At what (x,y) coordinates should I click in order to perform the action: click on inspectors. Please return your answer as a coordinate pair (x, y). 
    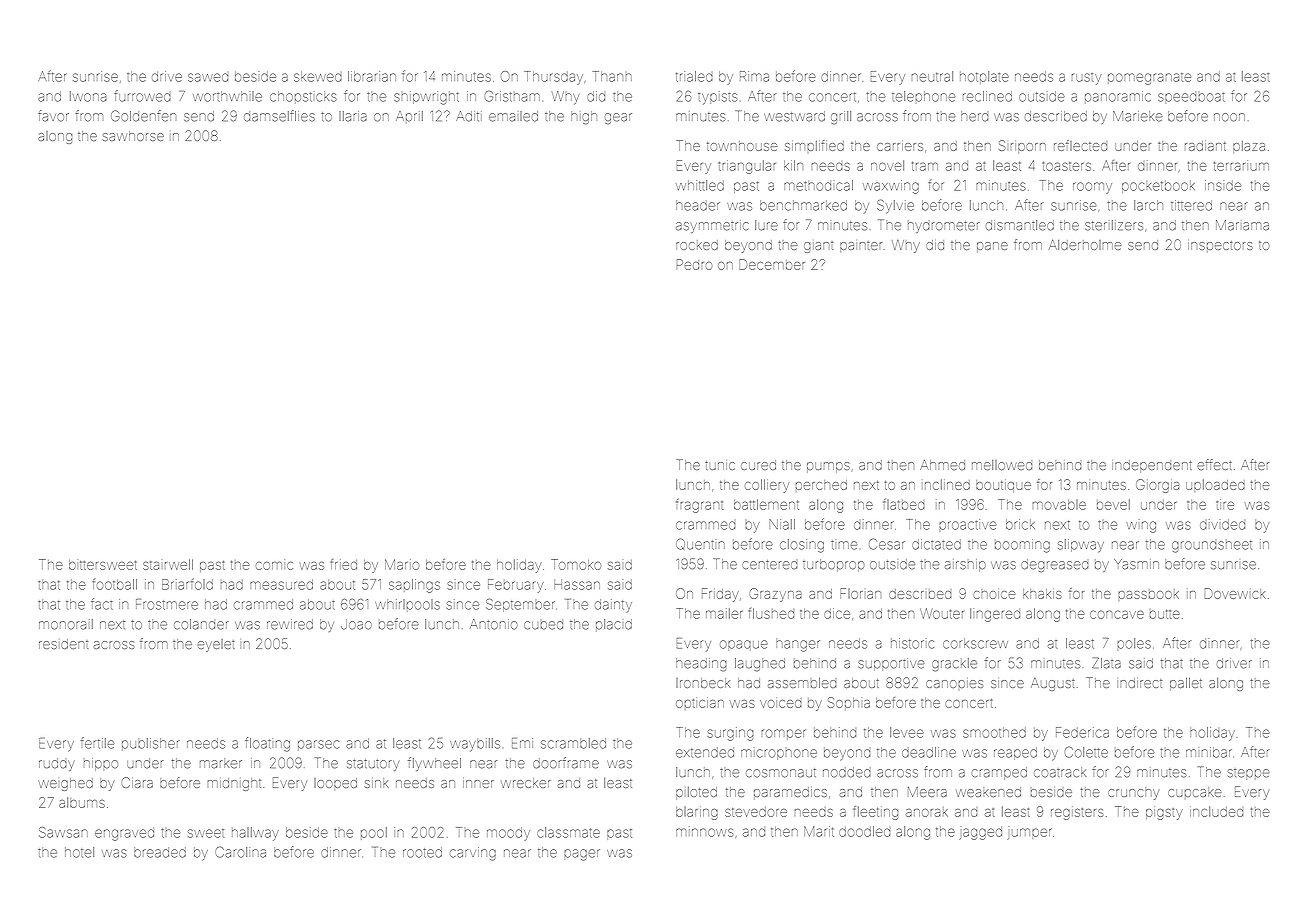
    Looking at the image, I should click on (1220, 246).
